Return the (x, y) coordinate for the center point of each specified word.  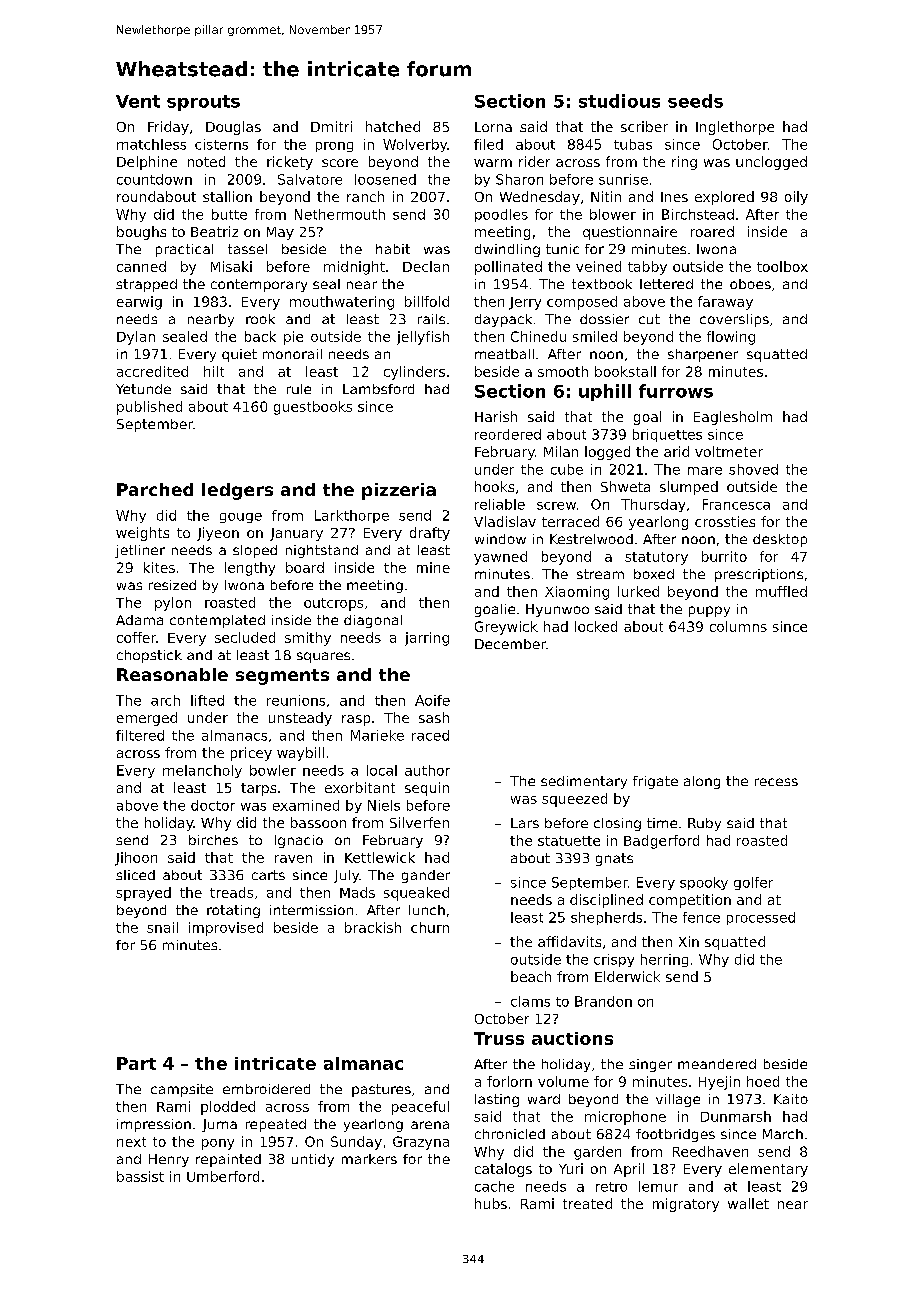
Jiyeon (218, 534)
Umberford (223, 1176)
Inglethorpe (735, 128)
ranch (365, 196)
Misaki (231, 266)
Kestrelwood (591, 539)
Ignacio (299, 841)
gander (426, 876)
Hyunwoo (557, 610)
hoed (763, 1081)
